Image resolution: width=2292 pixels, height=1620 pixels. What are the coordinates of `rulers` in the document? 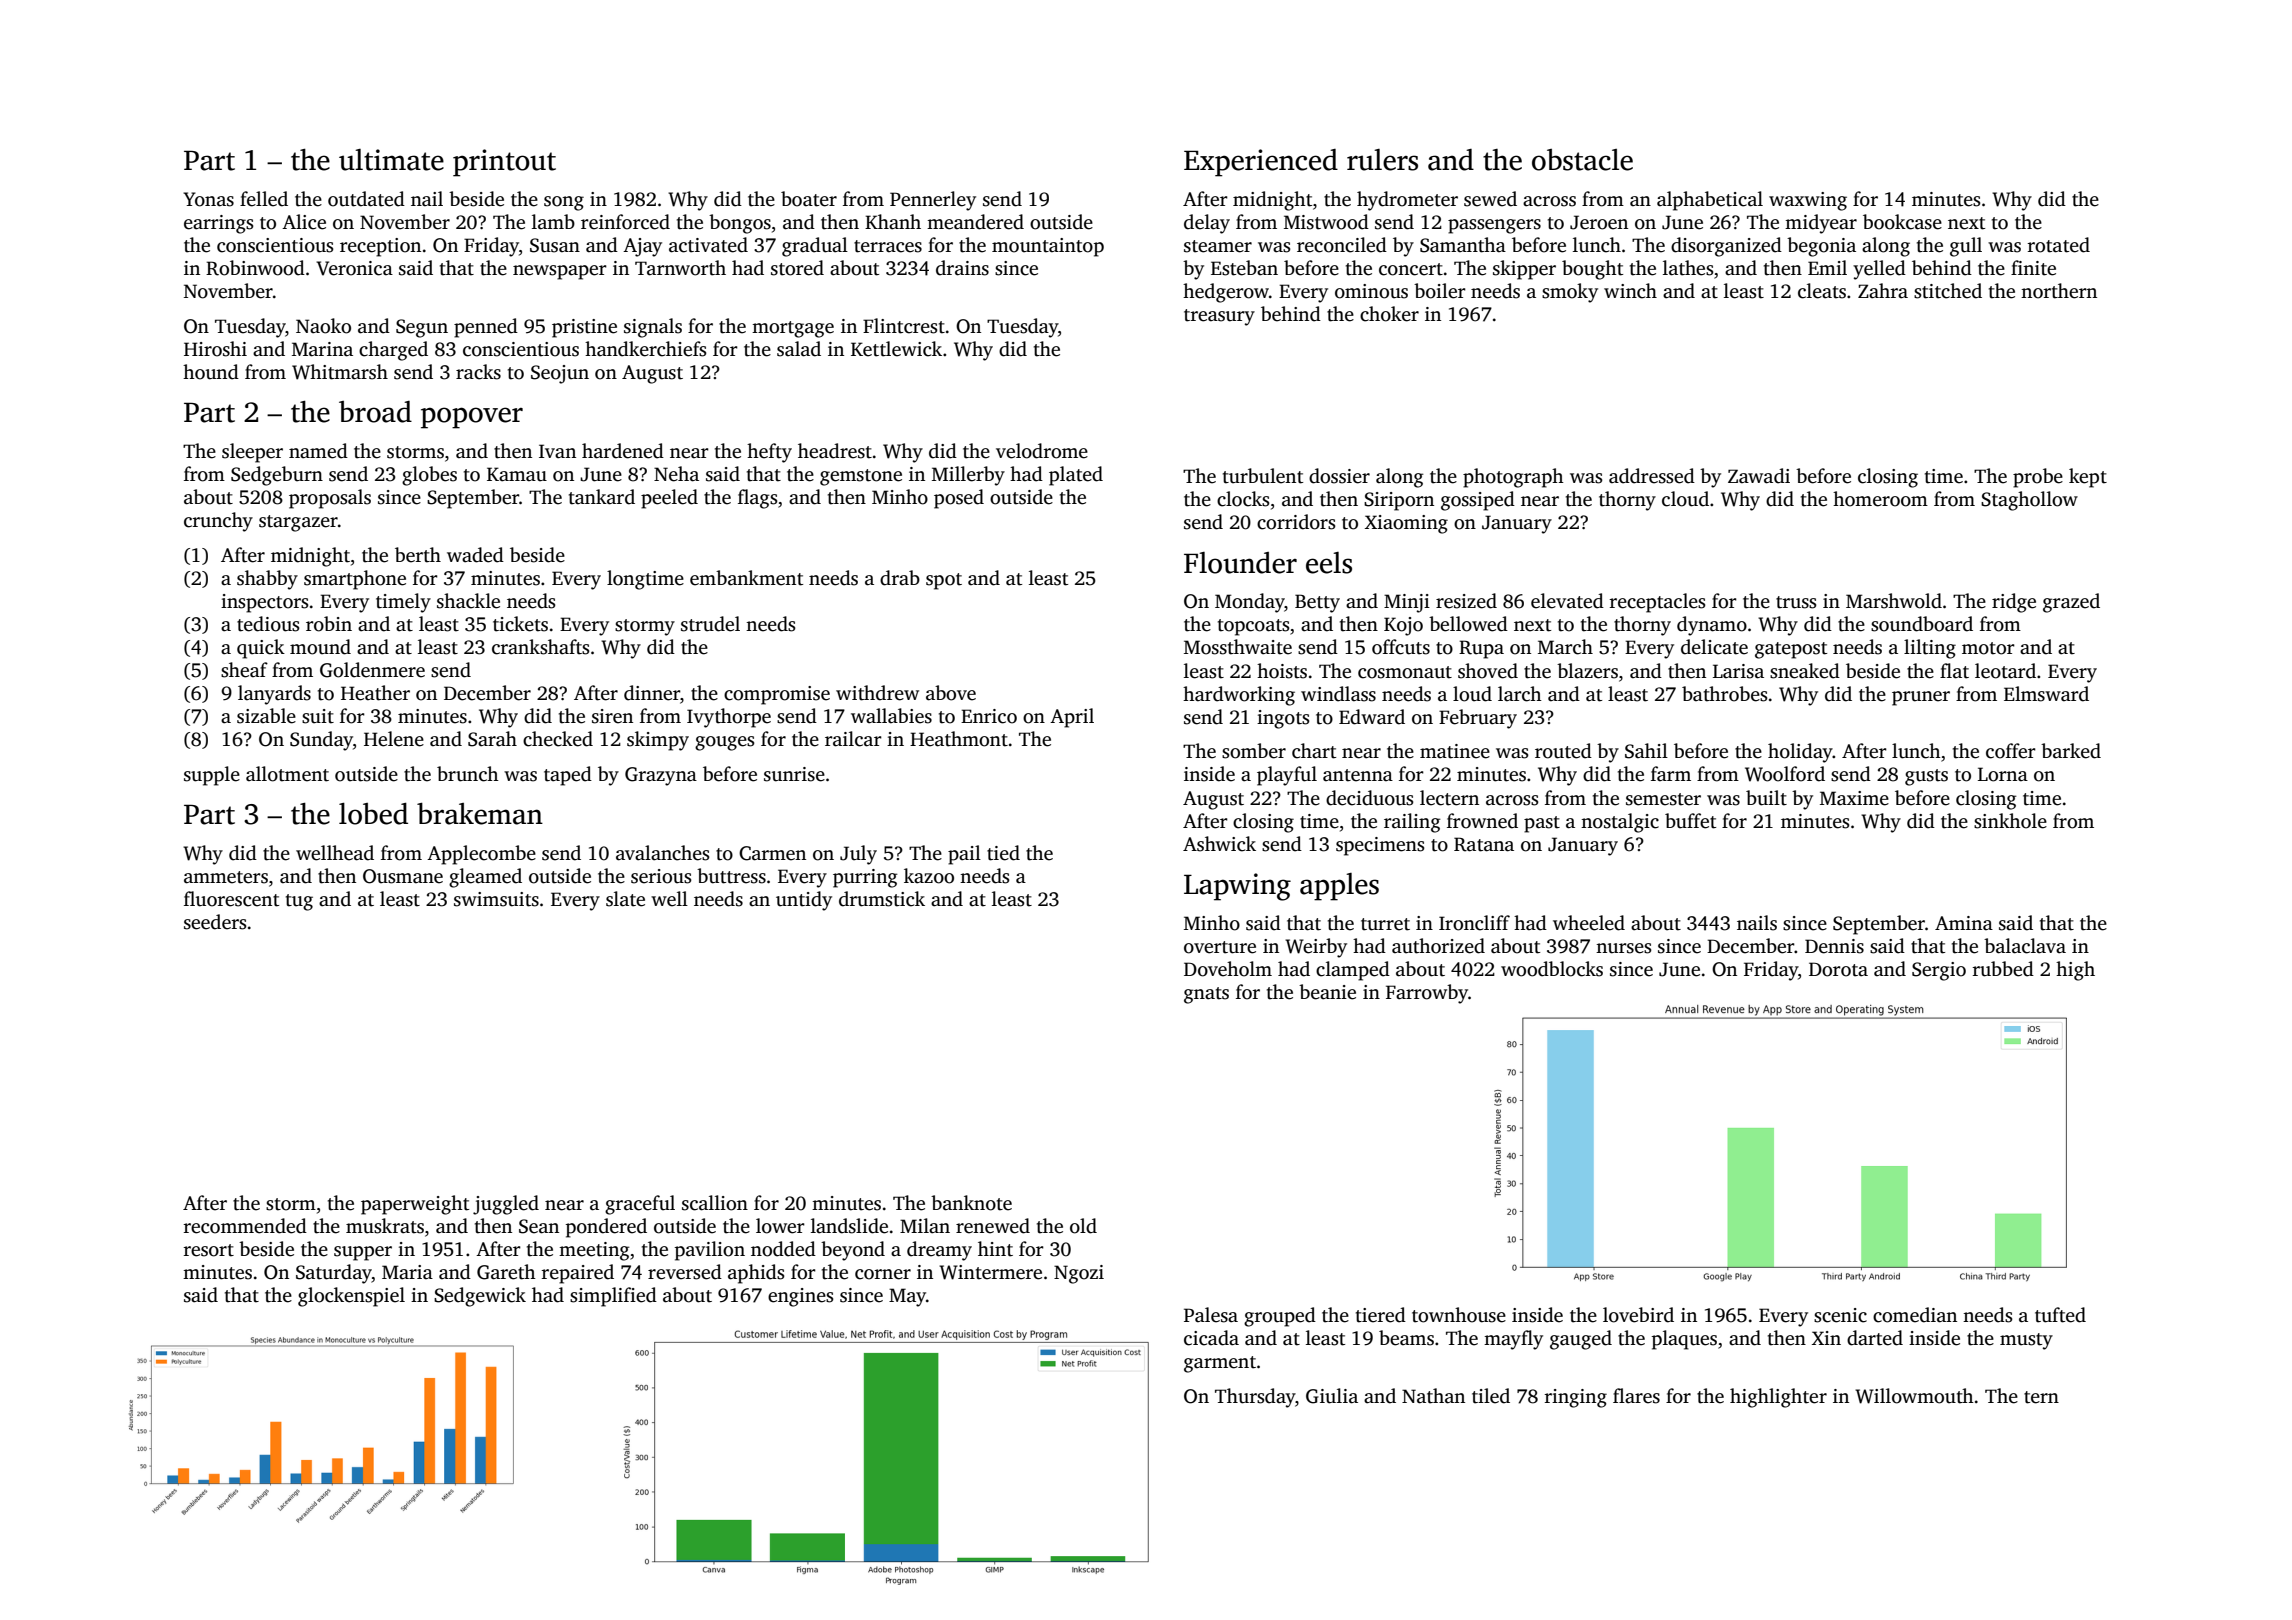 It's located at (1382, 160).
